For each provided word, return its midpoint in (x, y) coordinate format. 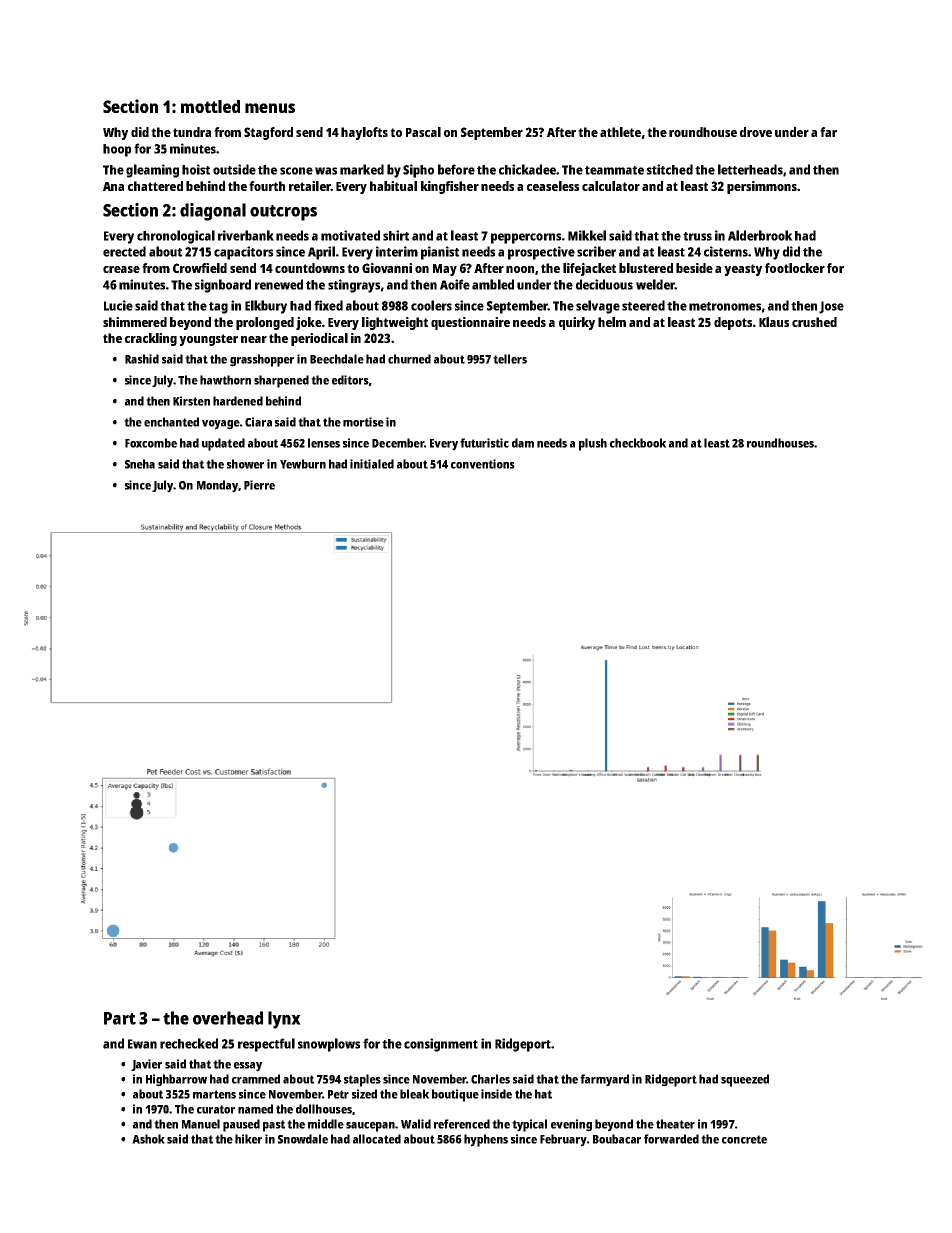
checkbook (638, 443)
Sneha (140, 464)
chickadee (527, 169)
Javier (146, 1065)
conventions (483, 464)
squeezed (745, 1080)
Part (120, 1018)
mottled (210, 106)
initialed (372, 464)
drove (756, 132)
